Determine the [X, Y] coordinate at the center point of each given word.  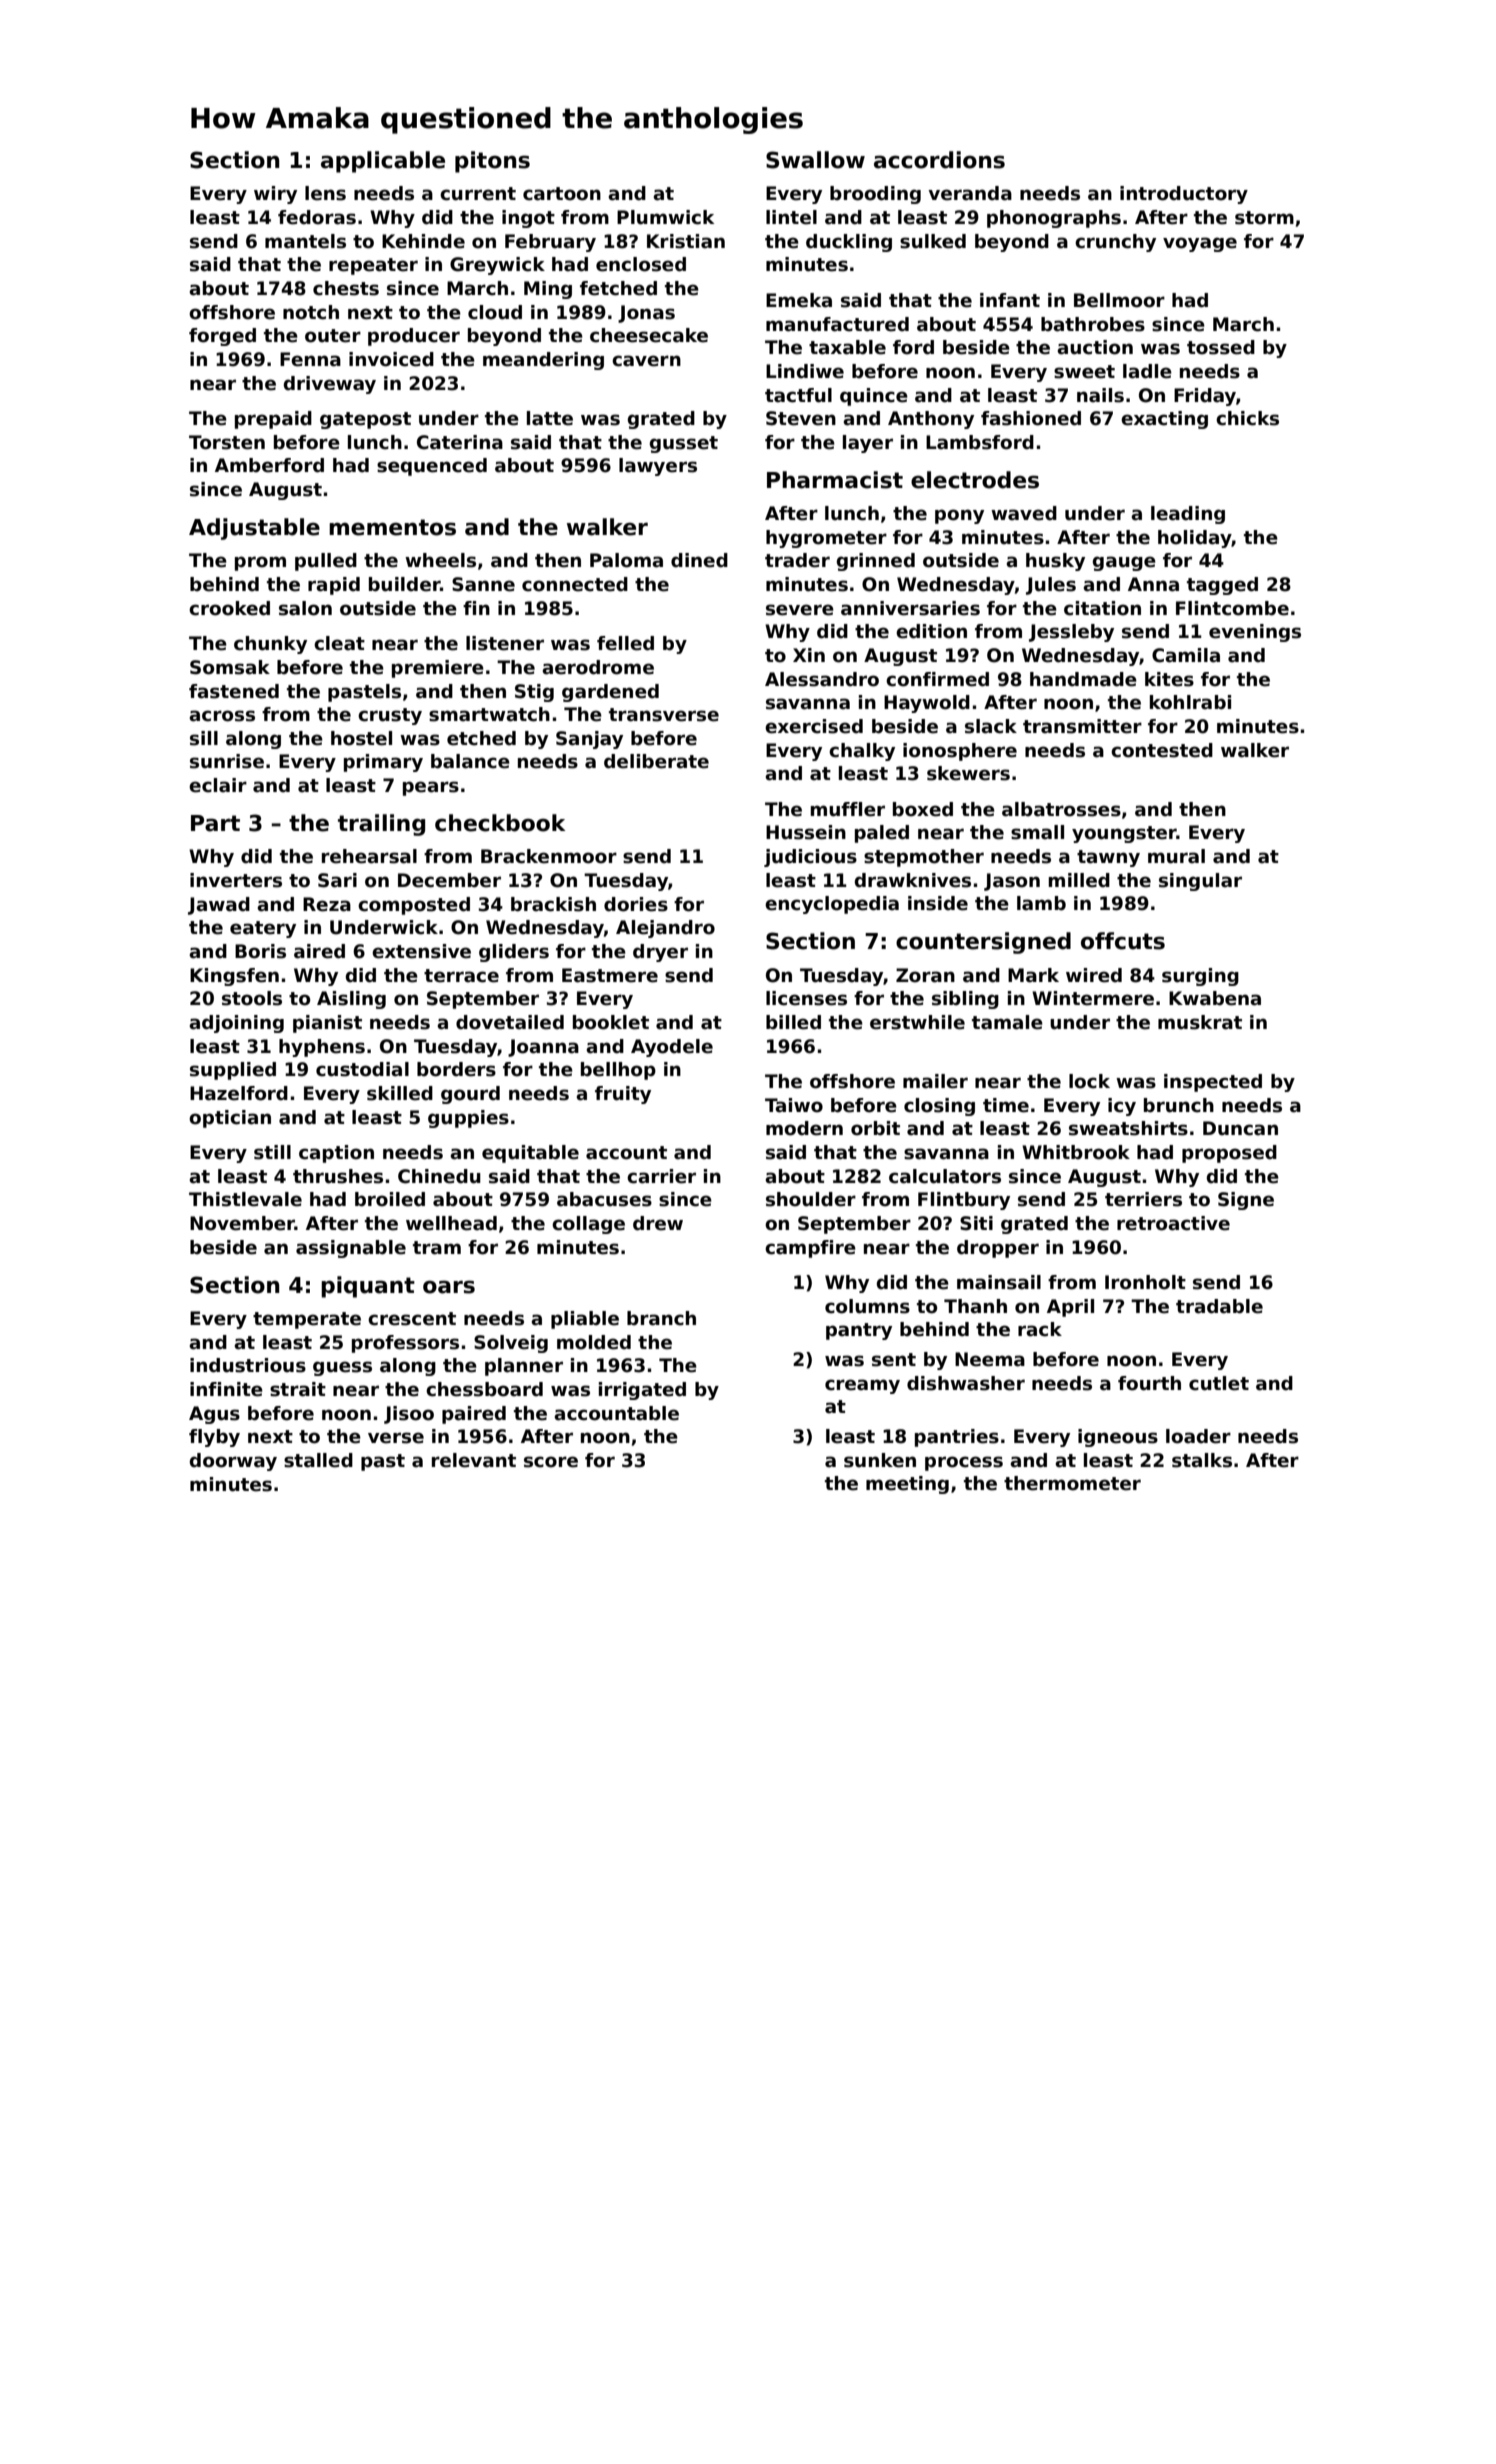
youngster [1124, 834]
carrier [661, 1176]
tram [437, 1248]
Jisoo [409, 1415]
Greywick [497, 266]
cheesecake [649, 335]
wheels [440, 560]
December [449, 880]
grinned [876, 562]
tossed [1221, 347]
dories [636, 904]
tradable [1219, 1306]
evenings [1255, 633]
